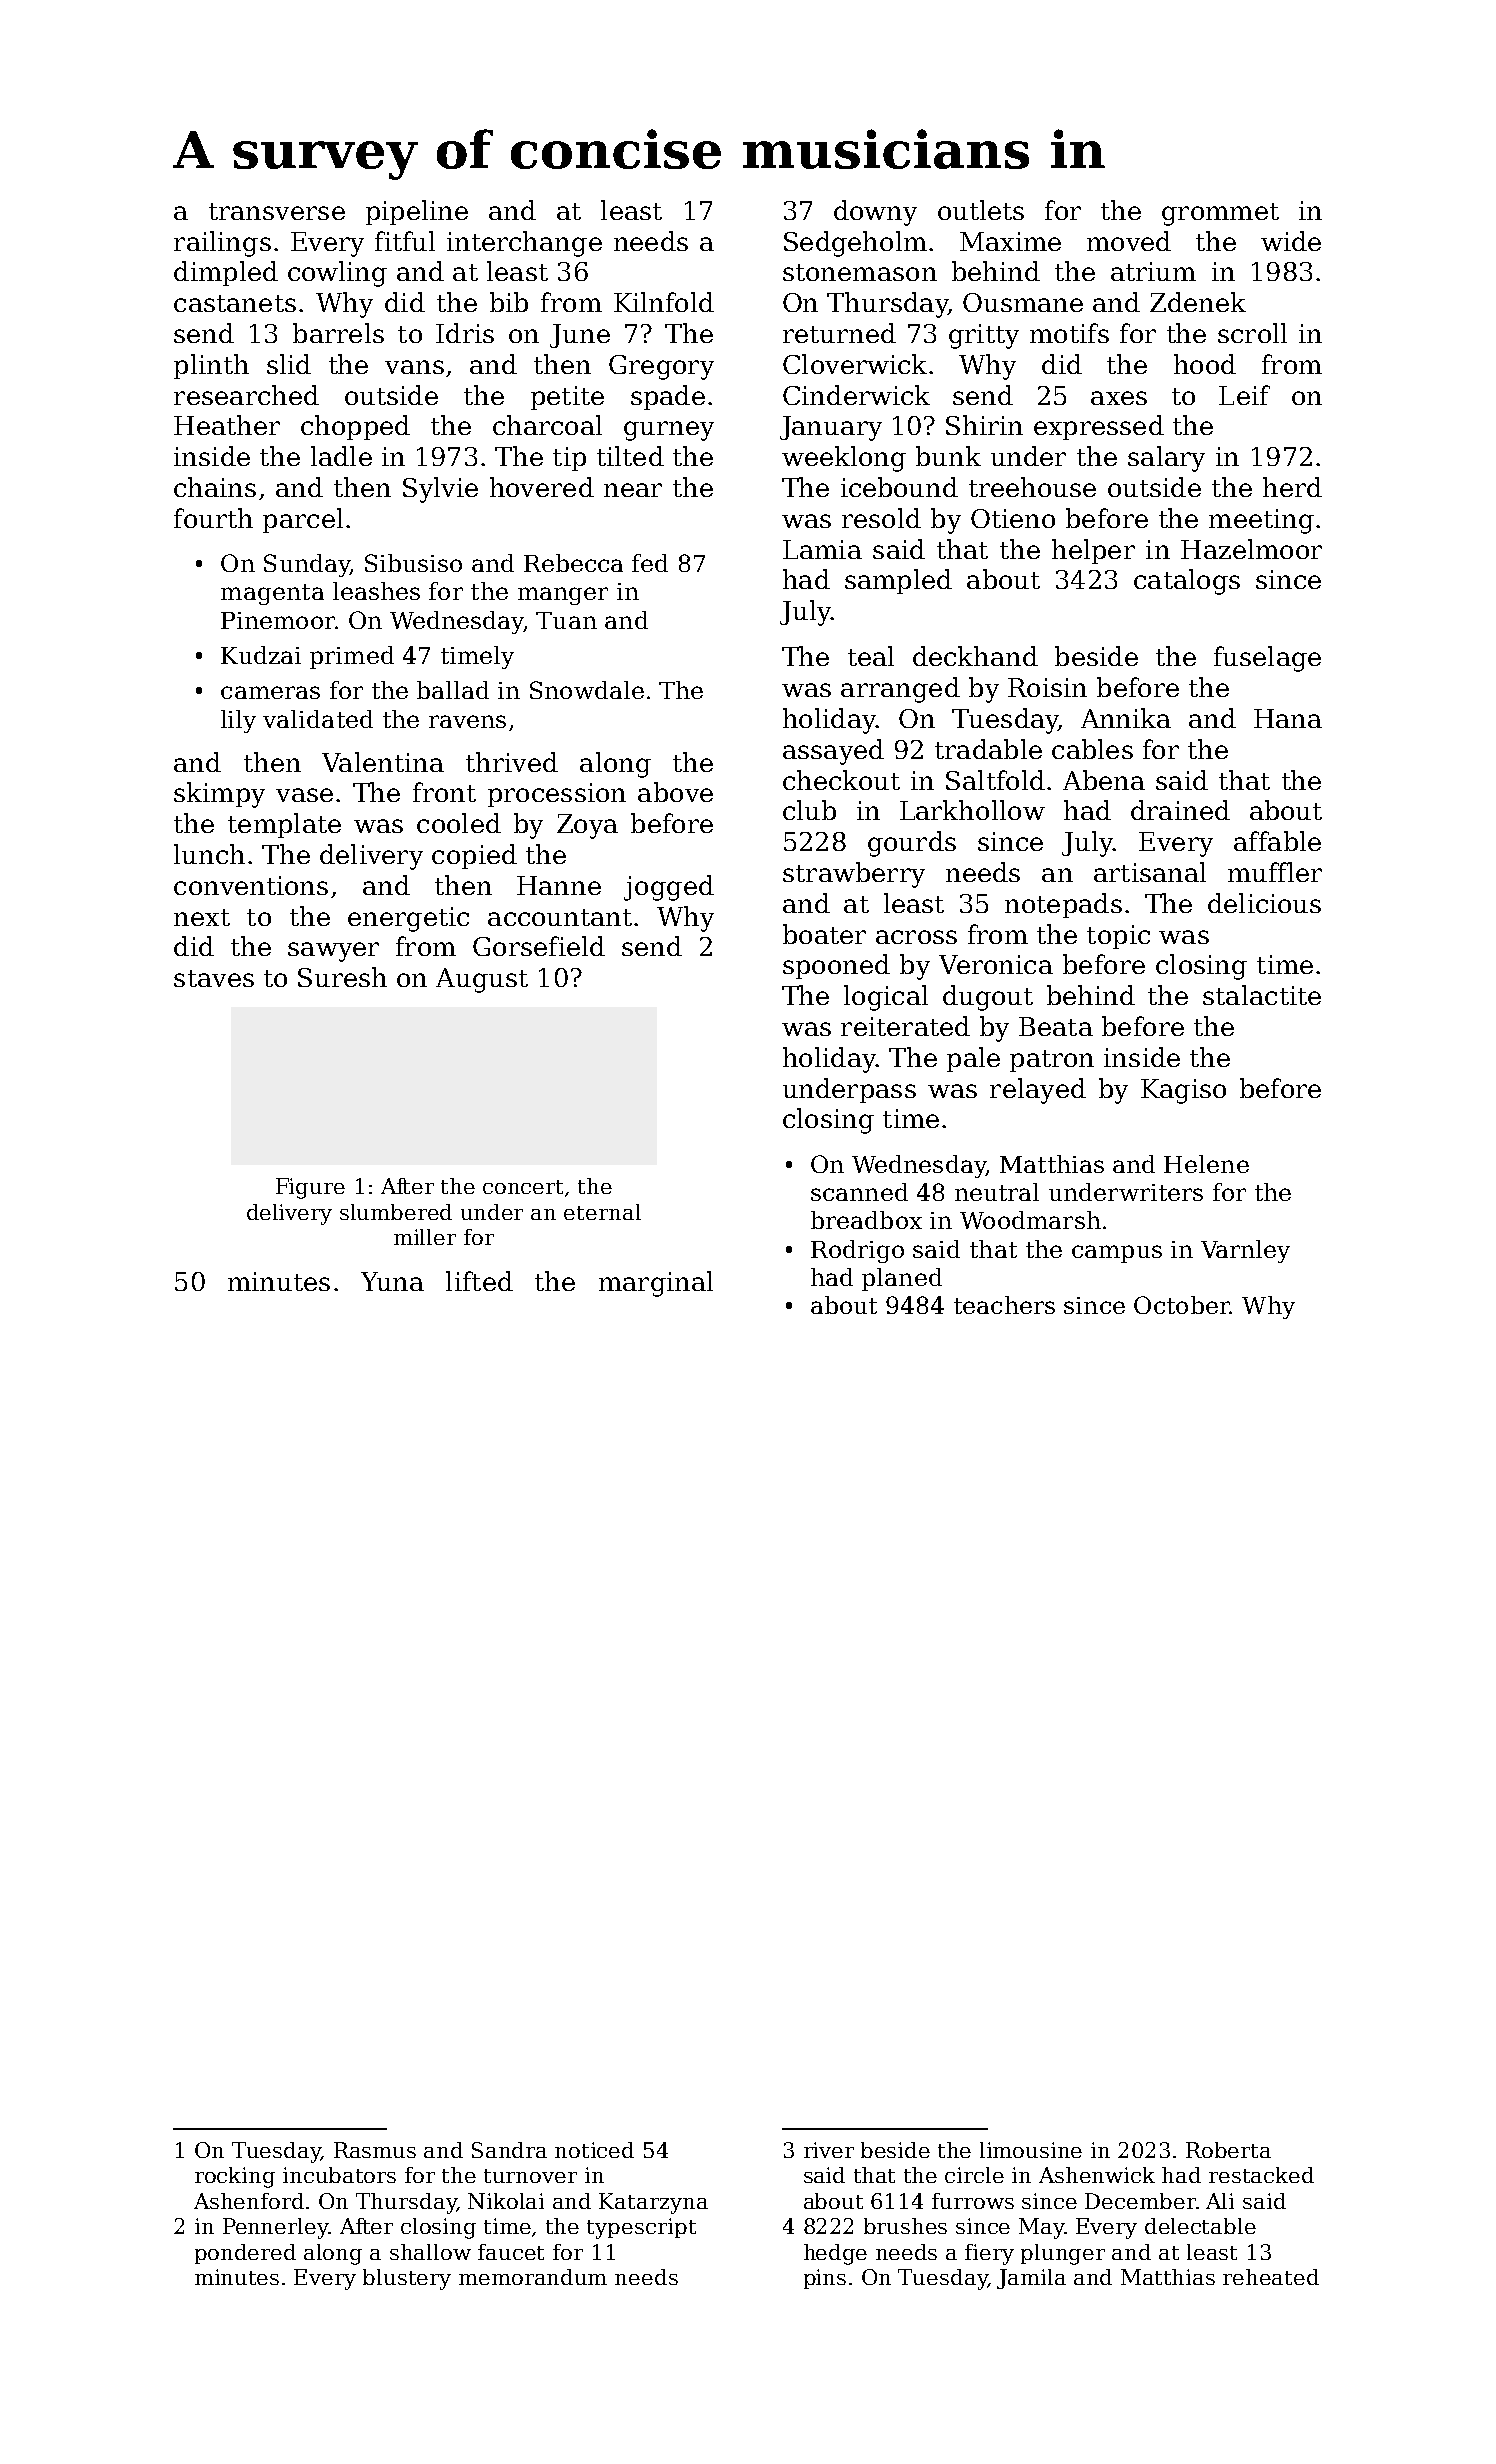 Image resolution: width=1496 pixels, height=2464 pixels. What do you see at coordinates (1182, 1305) in the image?
I see `October` at bounding box center [1182, 1305].
